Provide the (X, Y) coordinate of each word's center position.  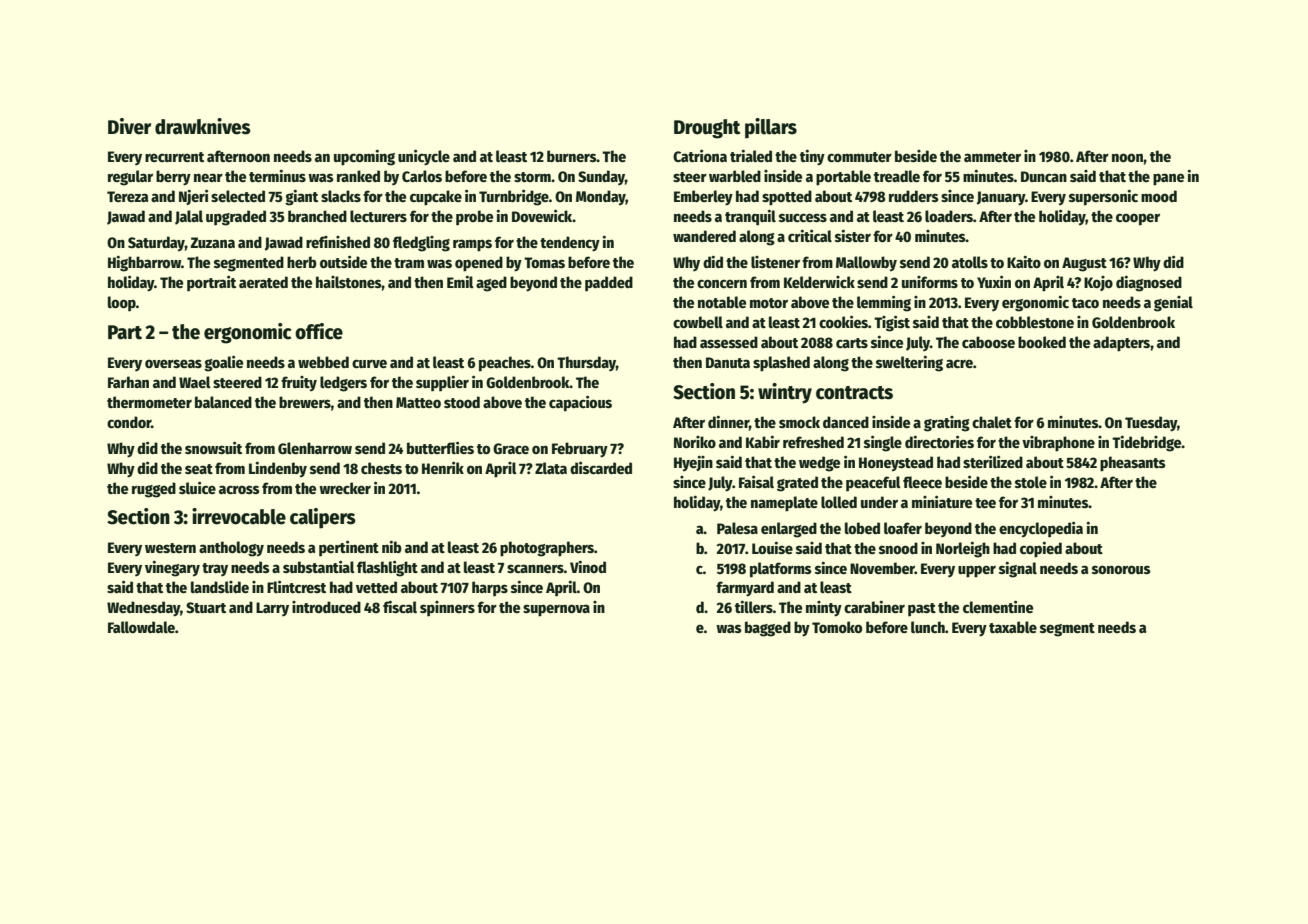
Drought (707, 129)
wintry (785, 393)
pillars (771, 128)
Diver (129, 126)
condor (129, 422)
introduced (326, 607)
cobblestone (1035, 322)
